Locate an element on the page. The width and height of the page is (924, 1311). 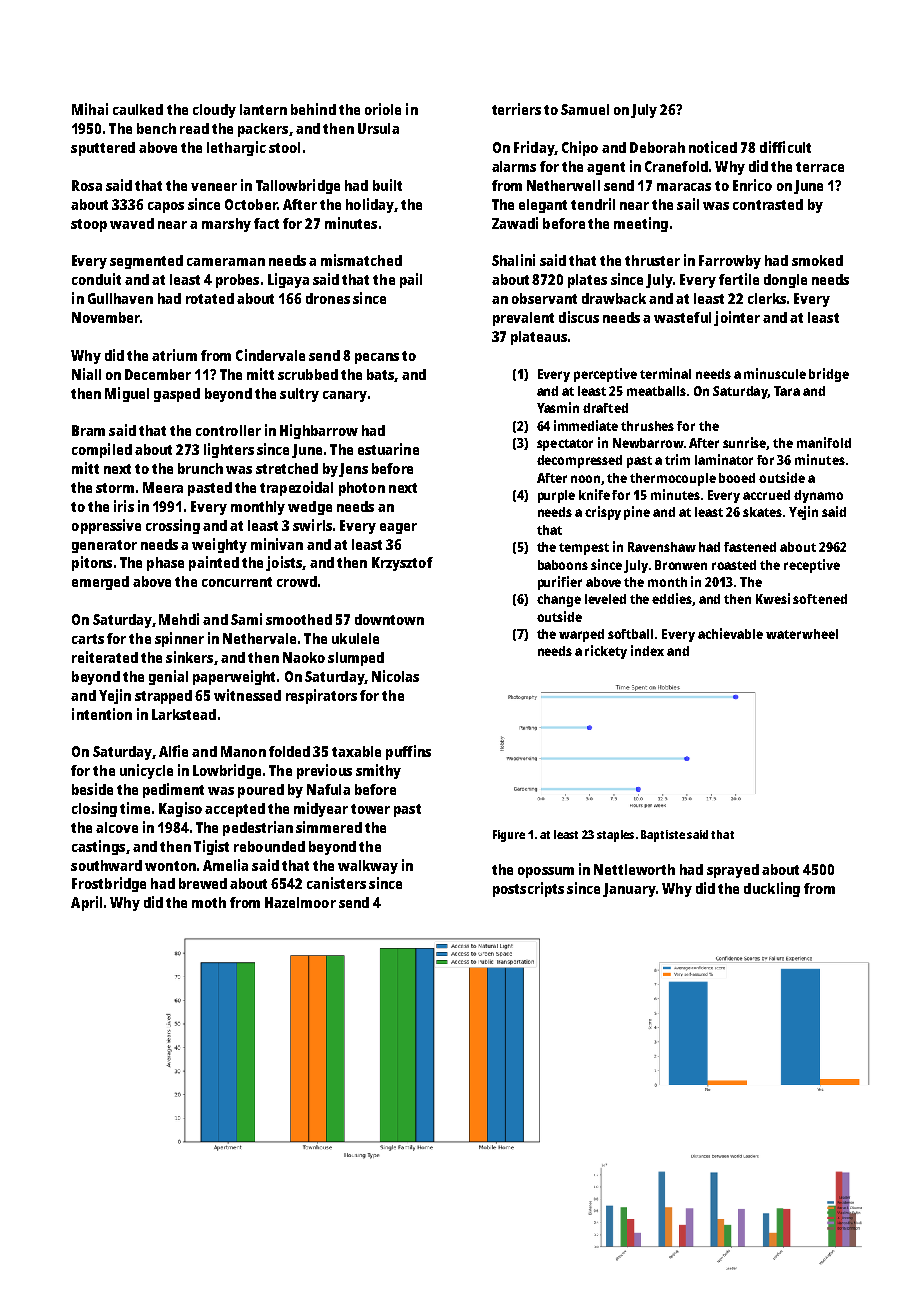
postscripts is located at coordinates (528, 889).
